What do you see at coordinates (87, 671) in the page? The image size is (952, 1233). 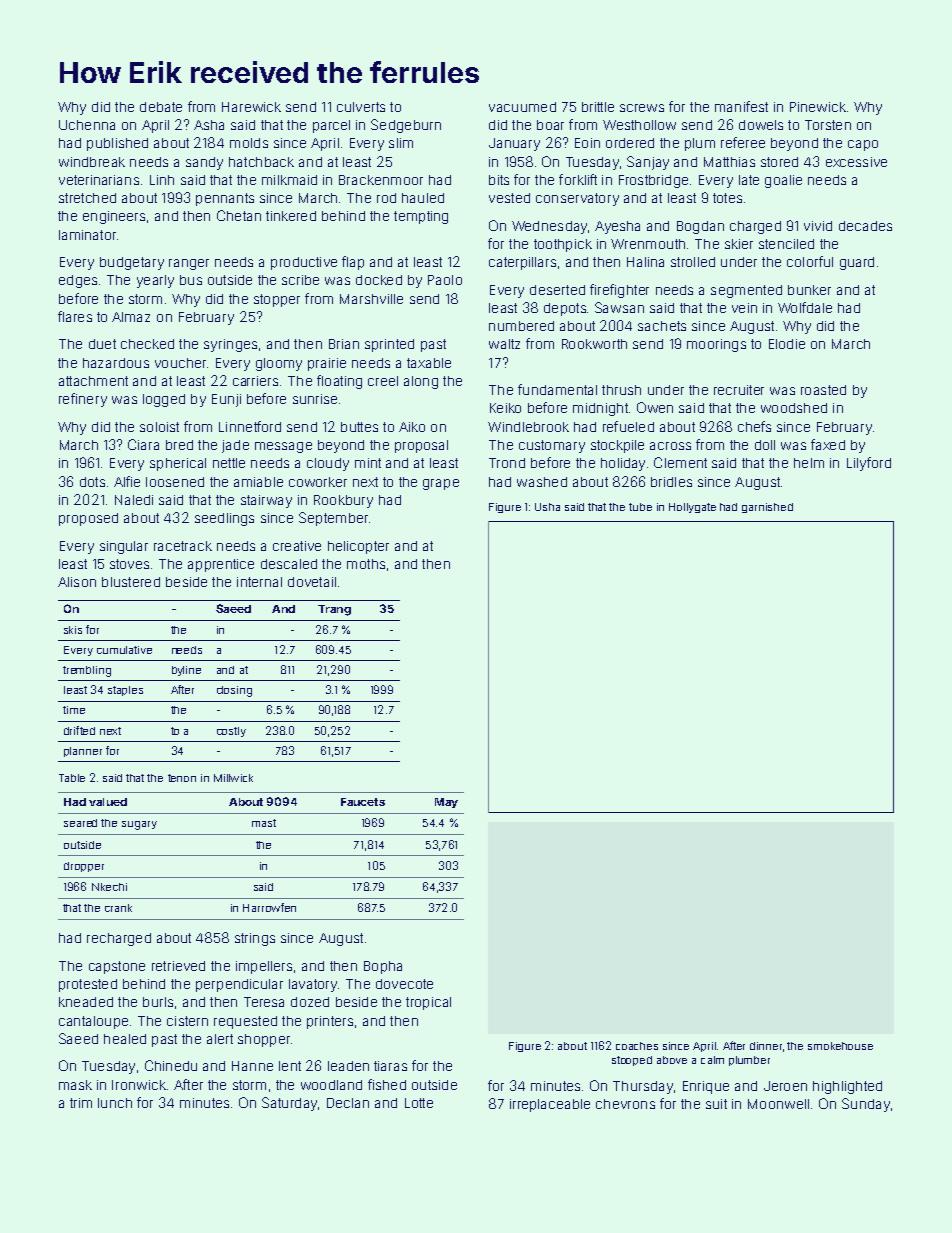 I see `trembling` at bounding box center [87, 671].
